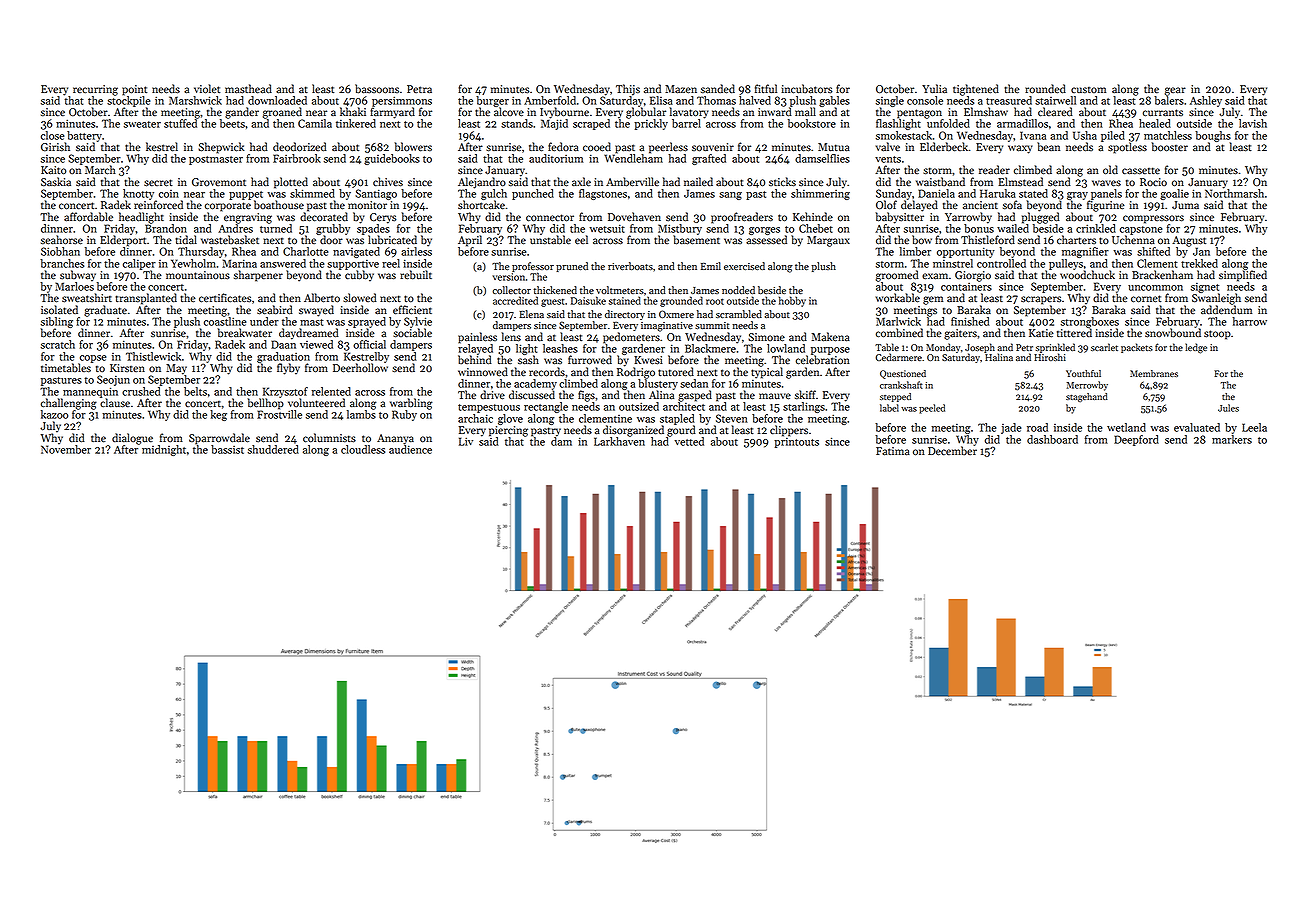 This screenshot has height=924, width=1308. What do you see at coordinates (533, 267) in the screenshot?
I see `professor` at bounding box center [533, 267].
